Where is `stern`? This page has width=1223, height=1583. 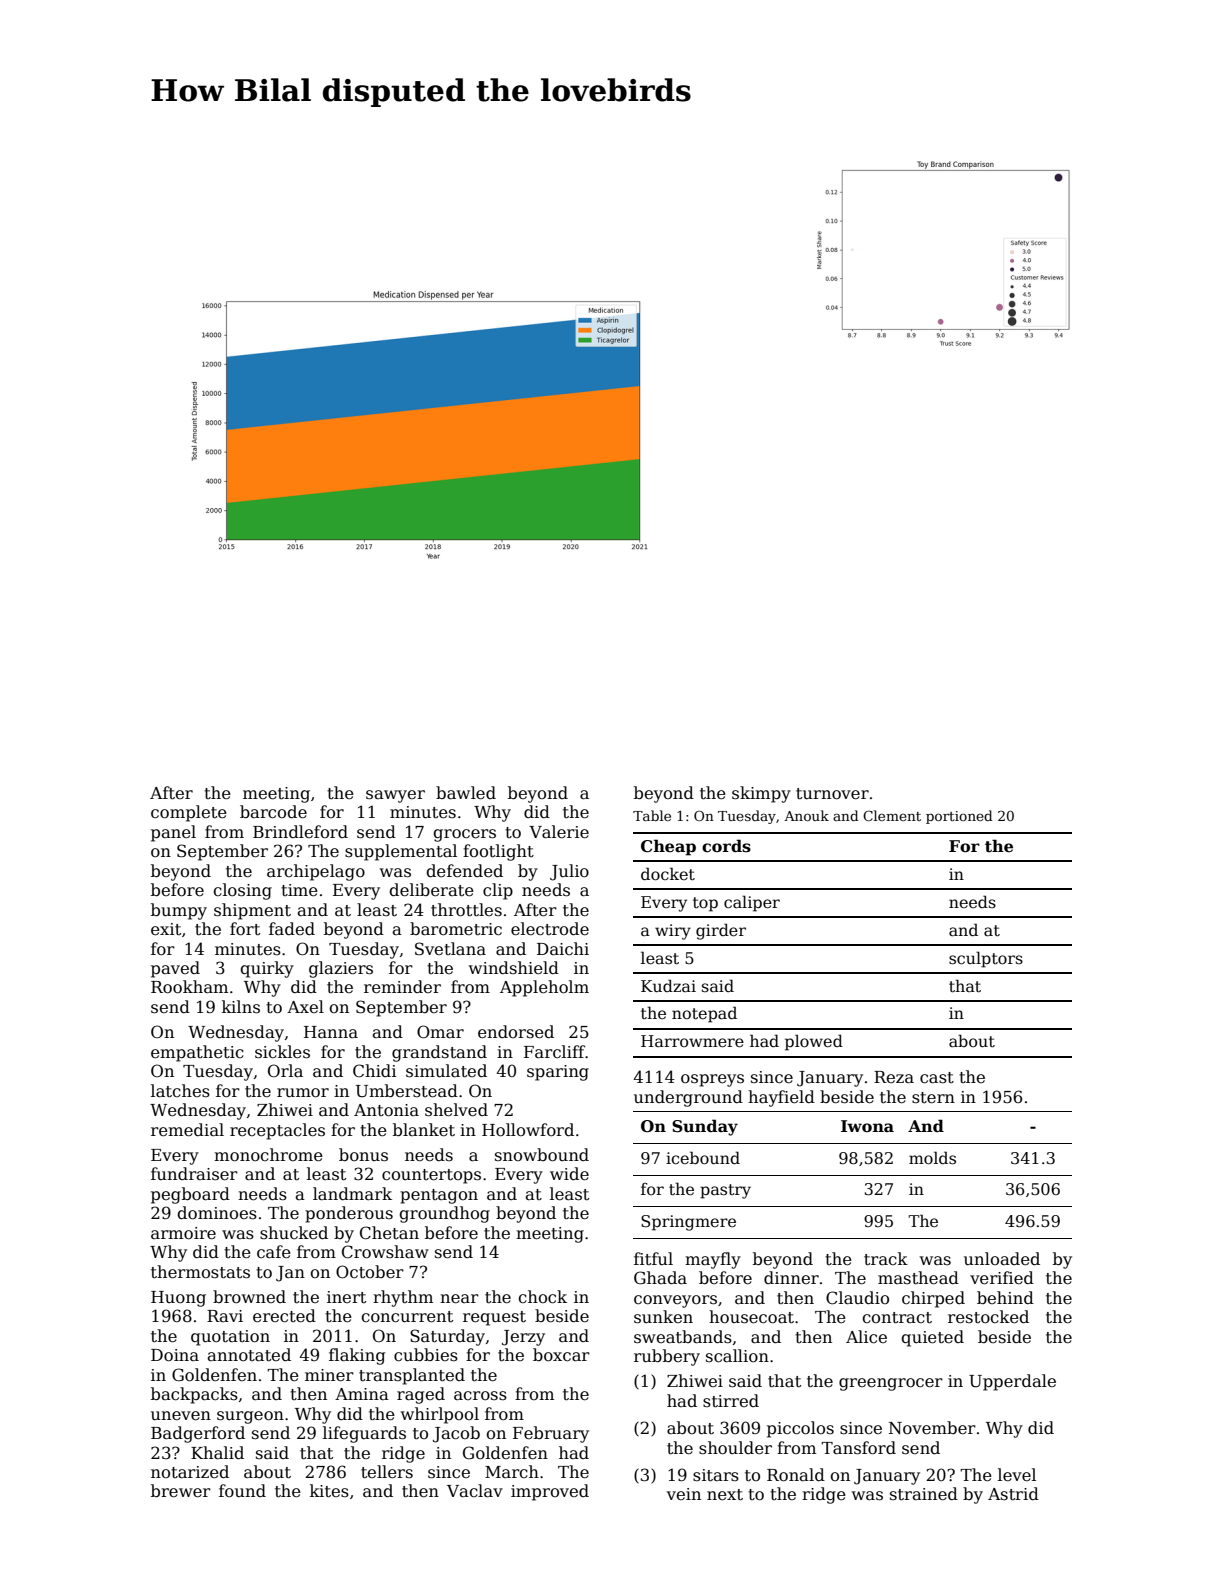 stern is located at coordinates (933, 1098).
